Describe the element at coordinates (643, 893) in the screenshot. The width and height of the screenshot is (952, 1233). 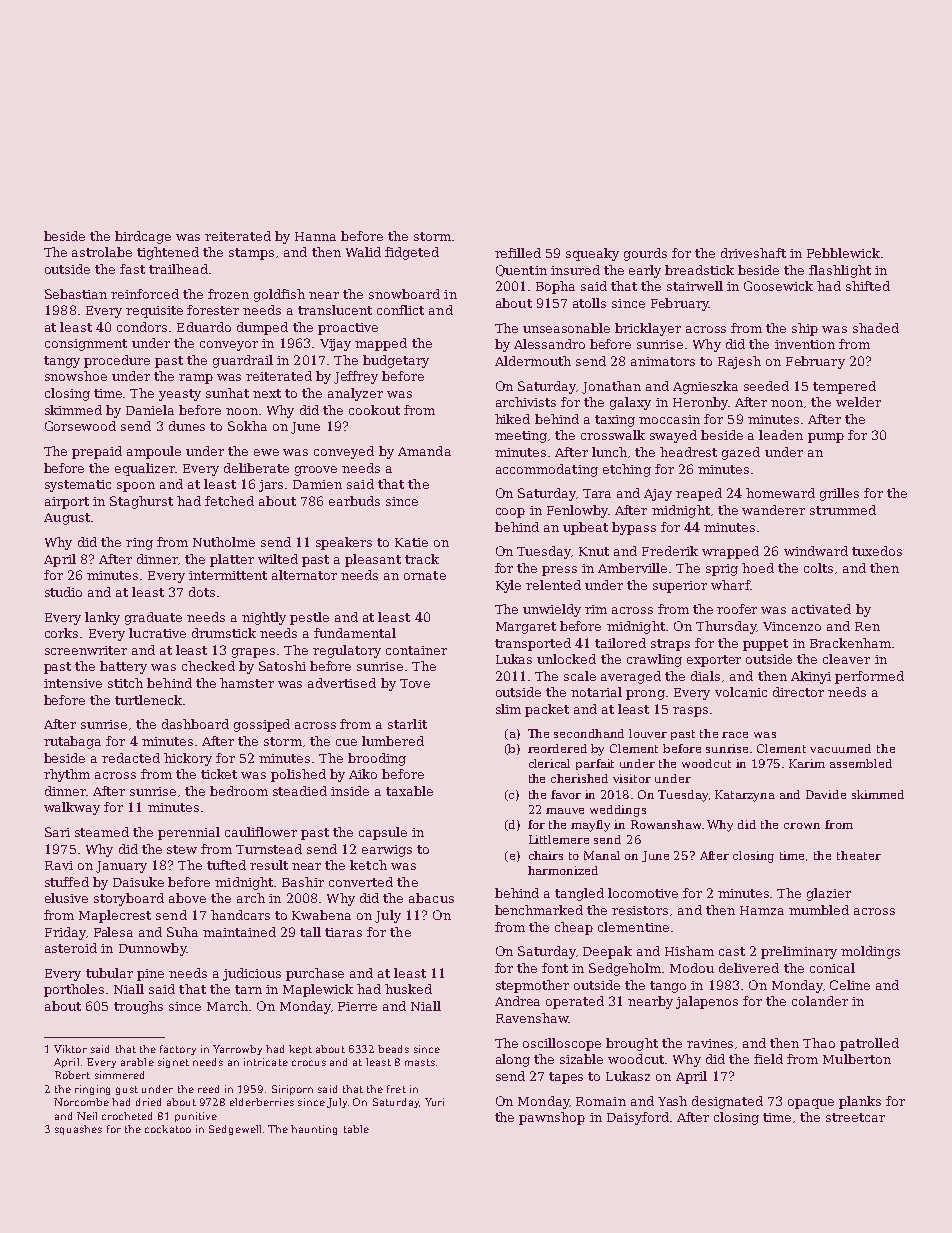
I see `locomotive` at that location.
